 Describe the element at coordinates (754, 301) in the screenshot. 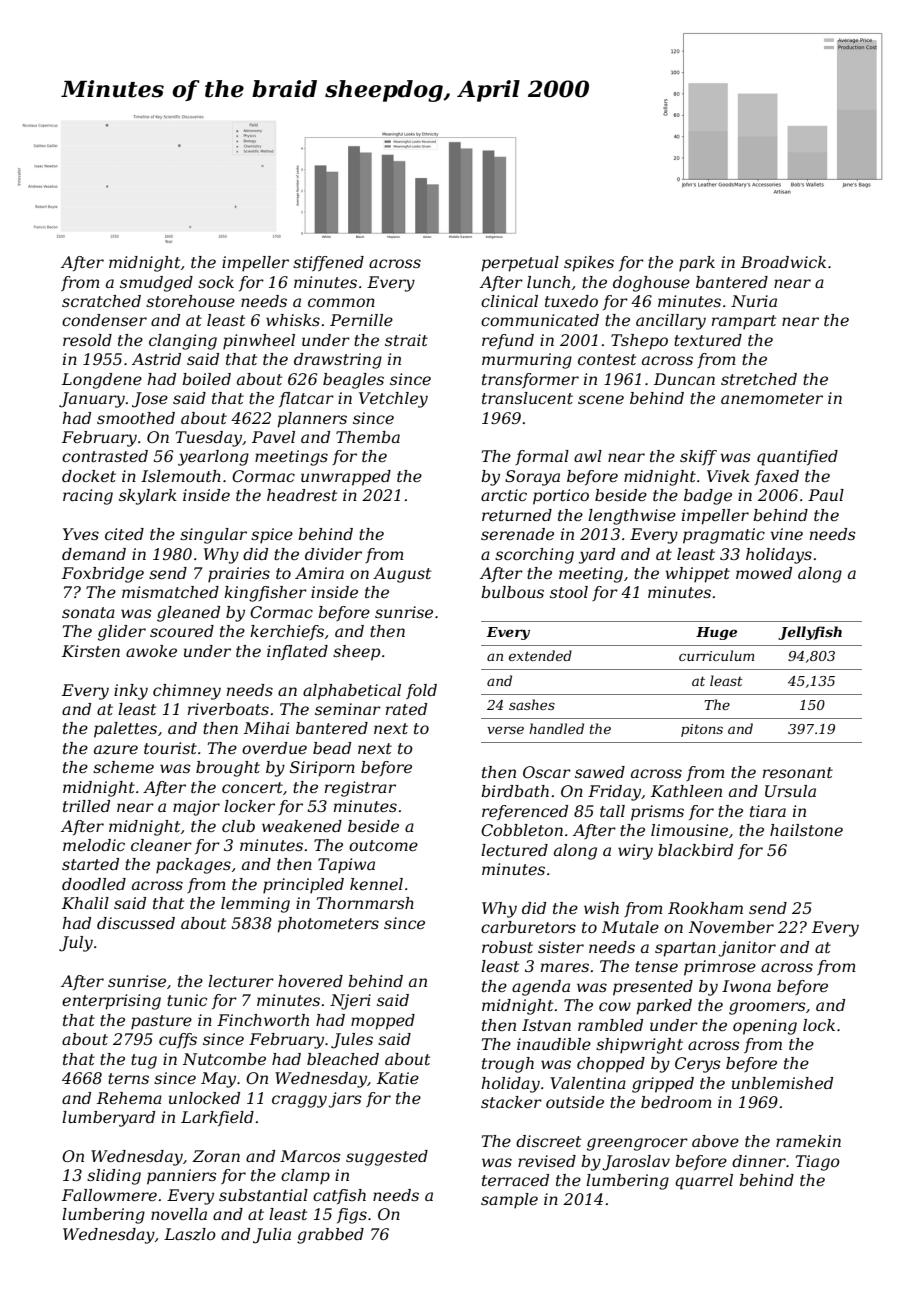

I see `Nuria` at that location.
